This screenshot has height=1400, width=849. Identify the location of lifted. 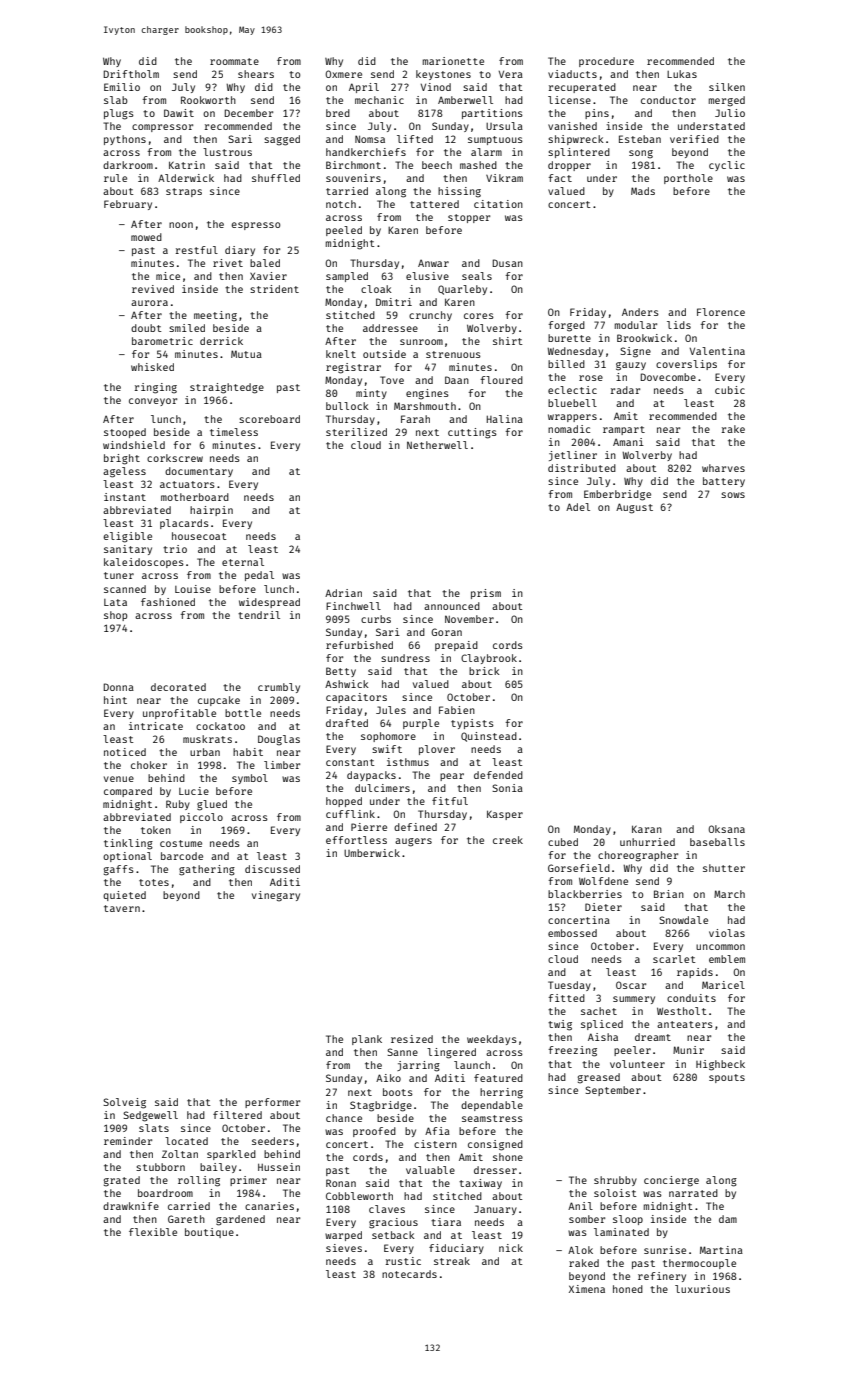
(415, 139).
